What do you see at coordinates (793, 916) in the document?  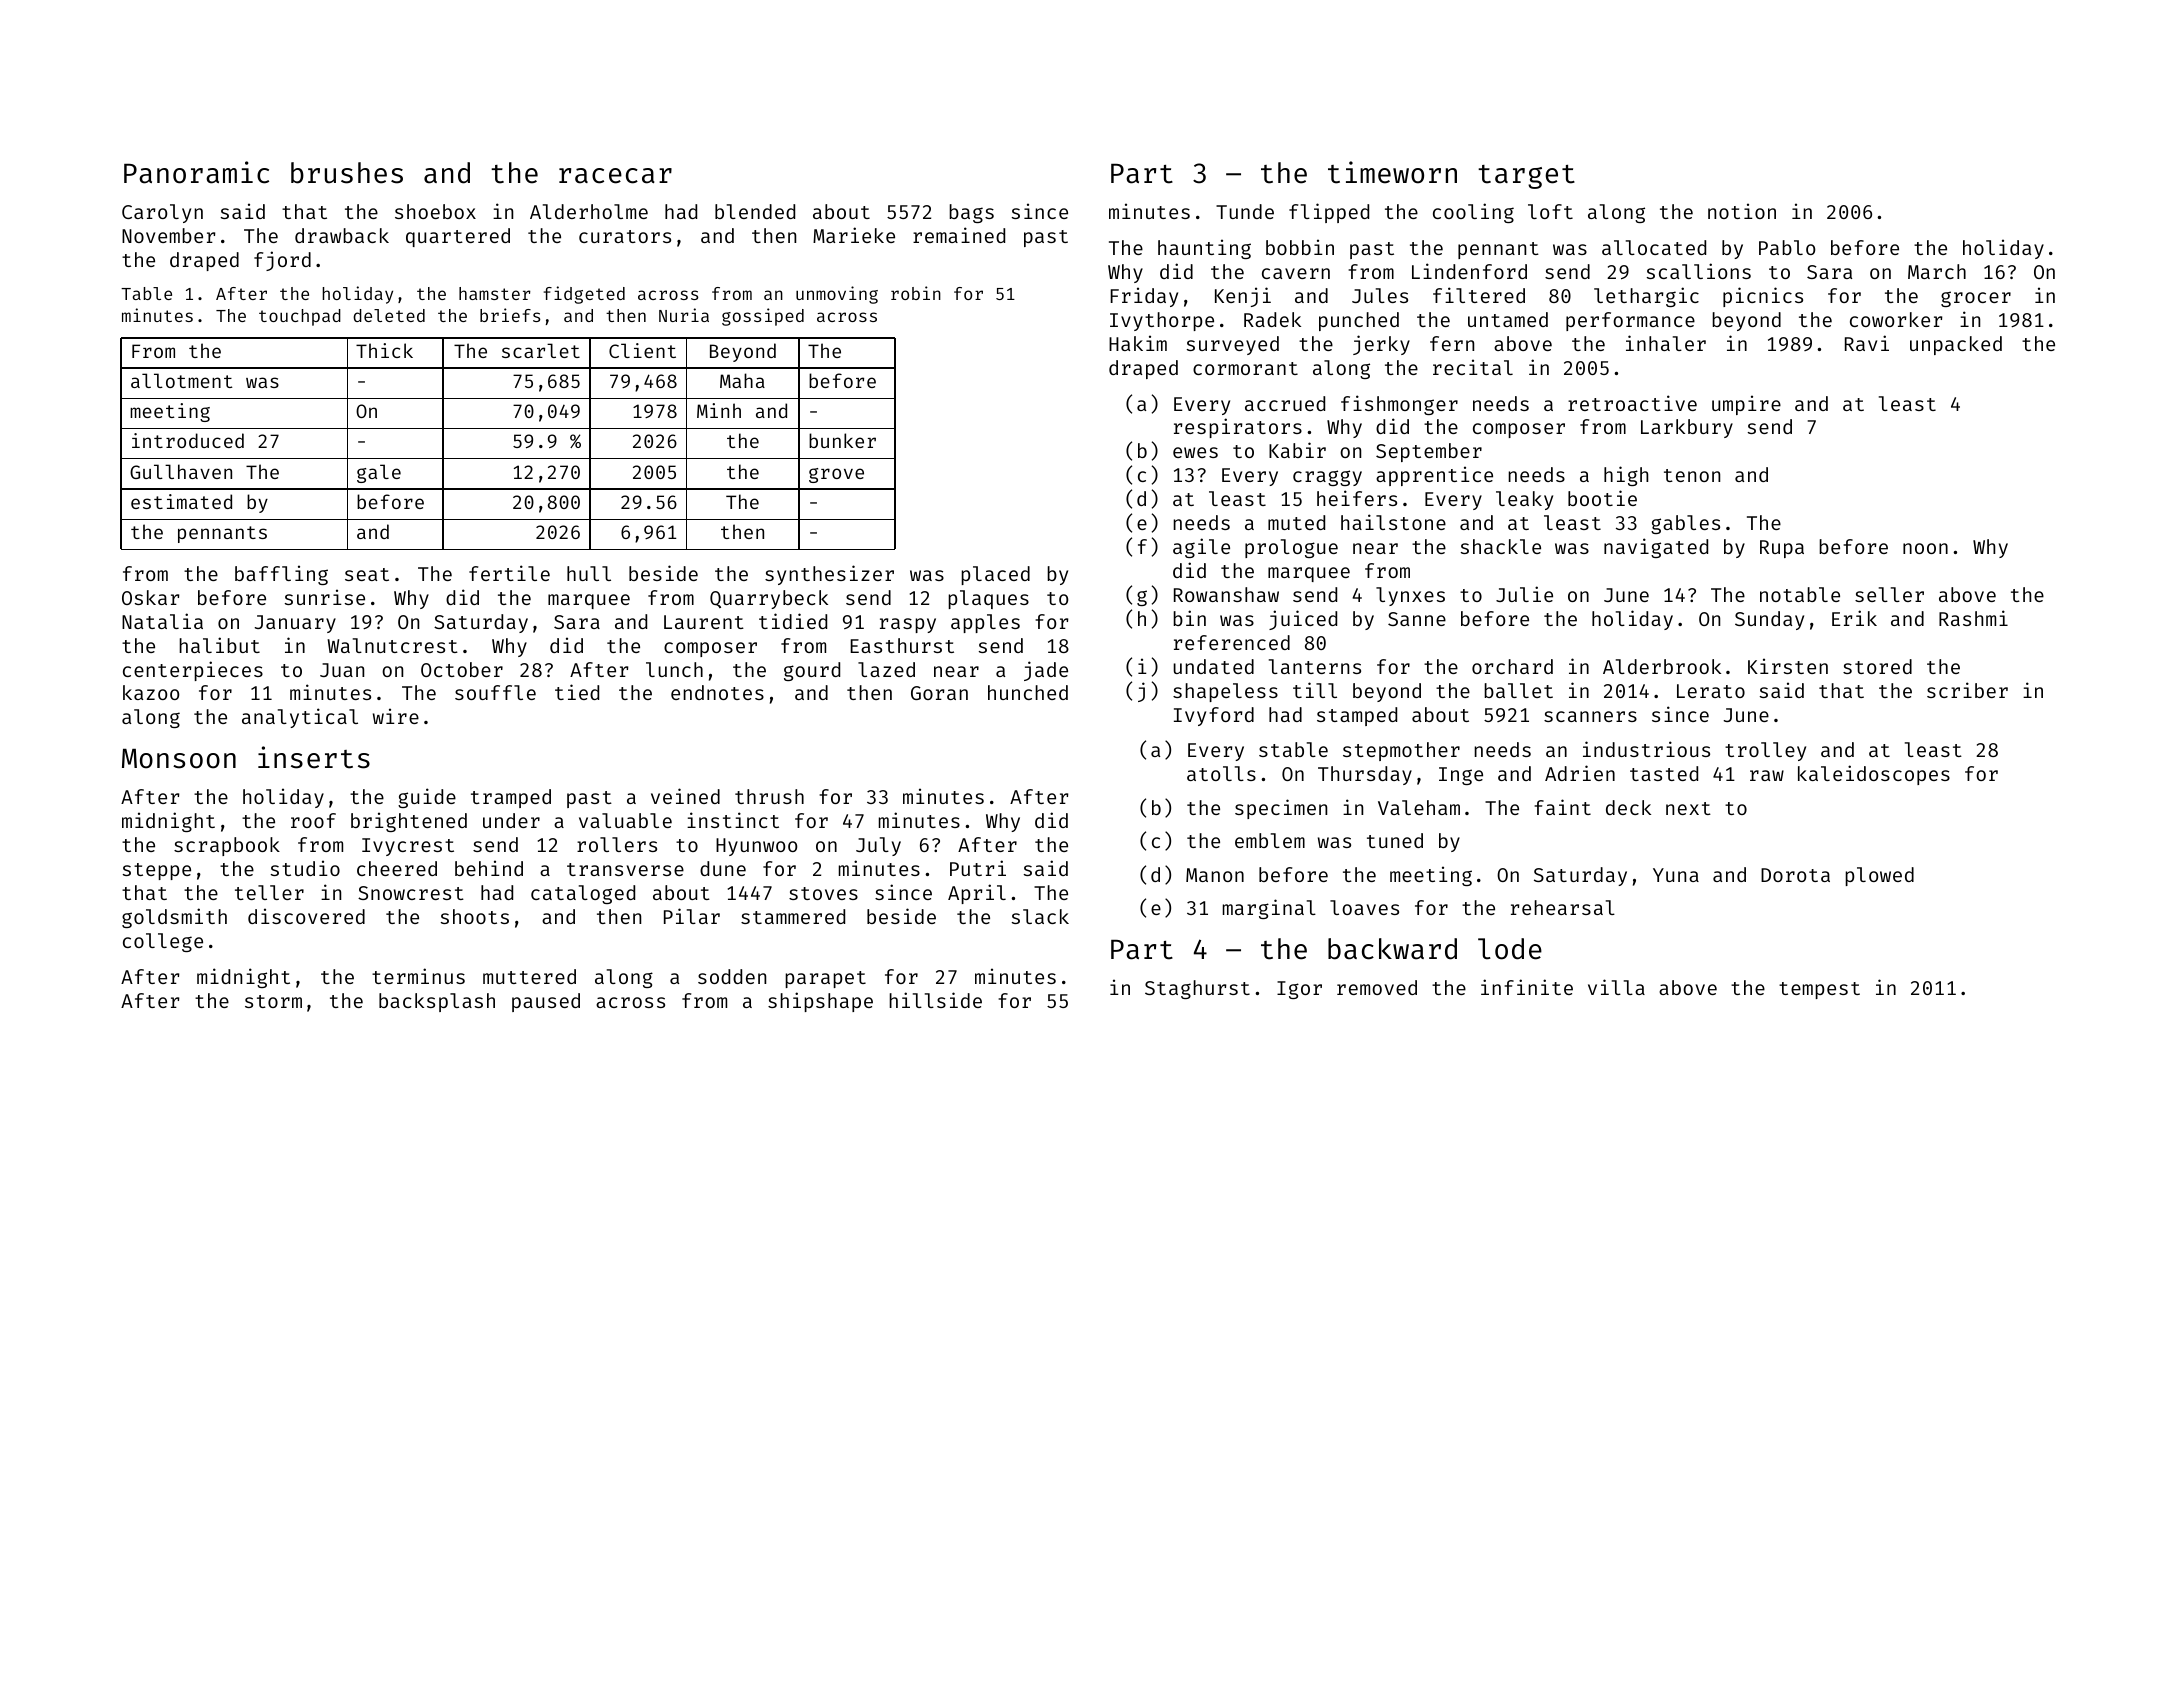 I see `stammered` at bounding box center [793, 916].
